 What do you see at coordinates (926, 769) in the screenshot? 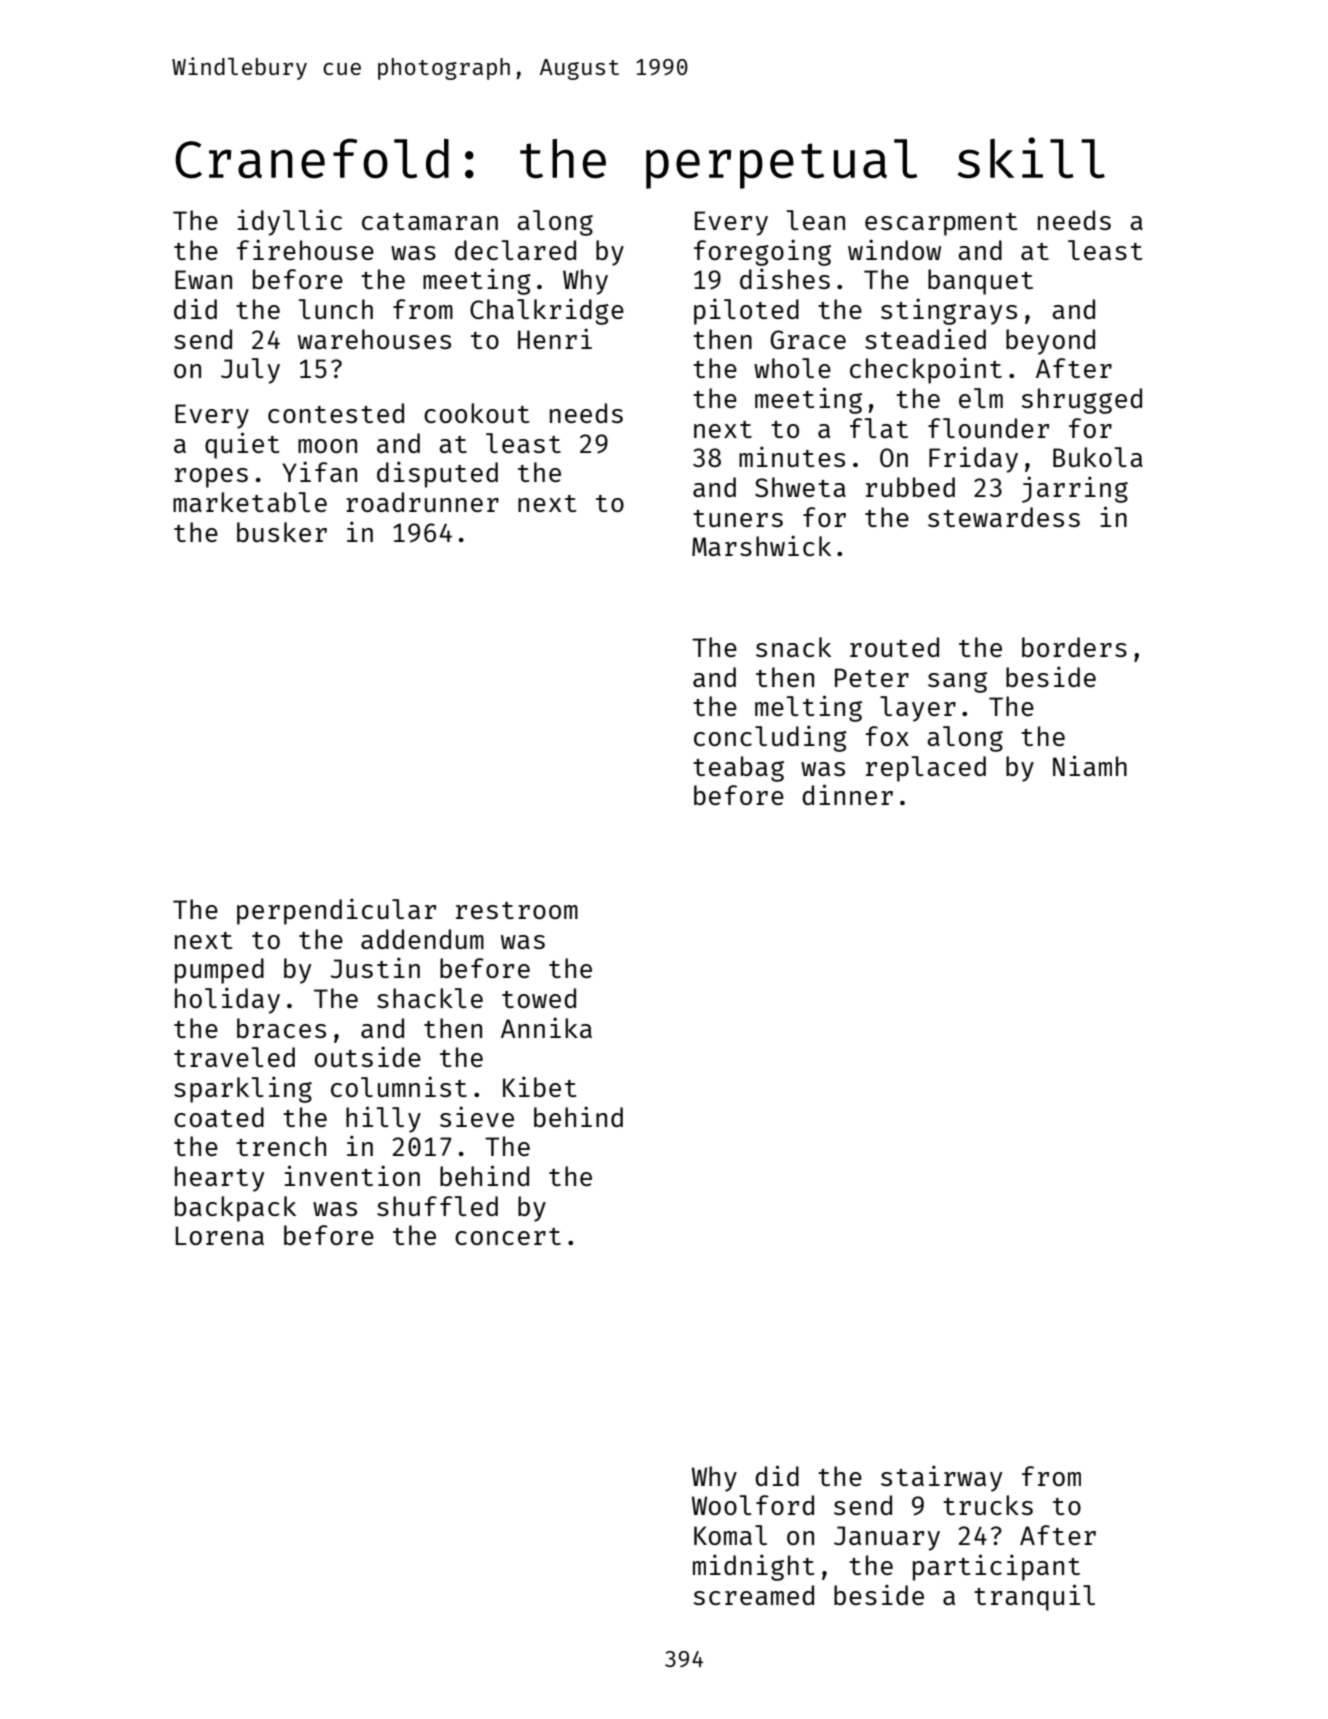
I see `replaced` at bounding box center [926, 769].
